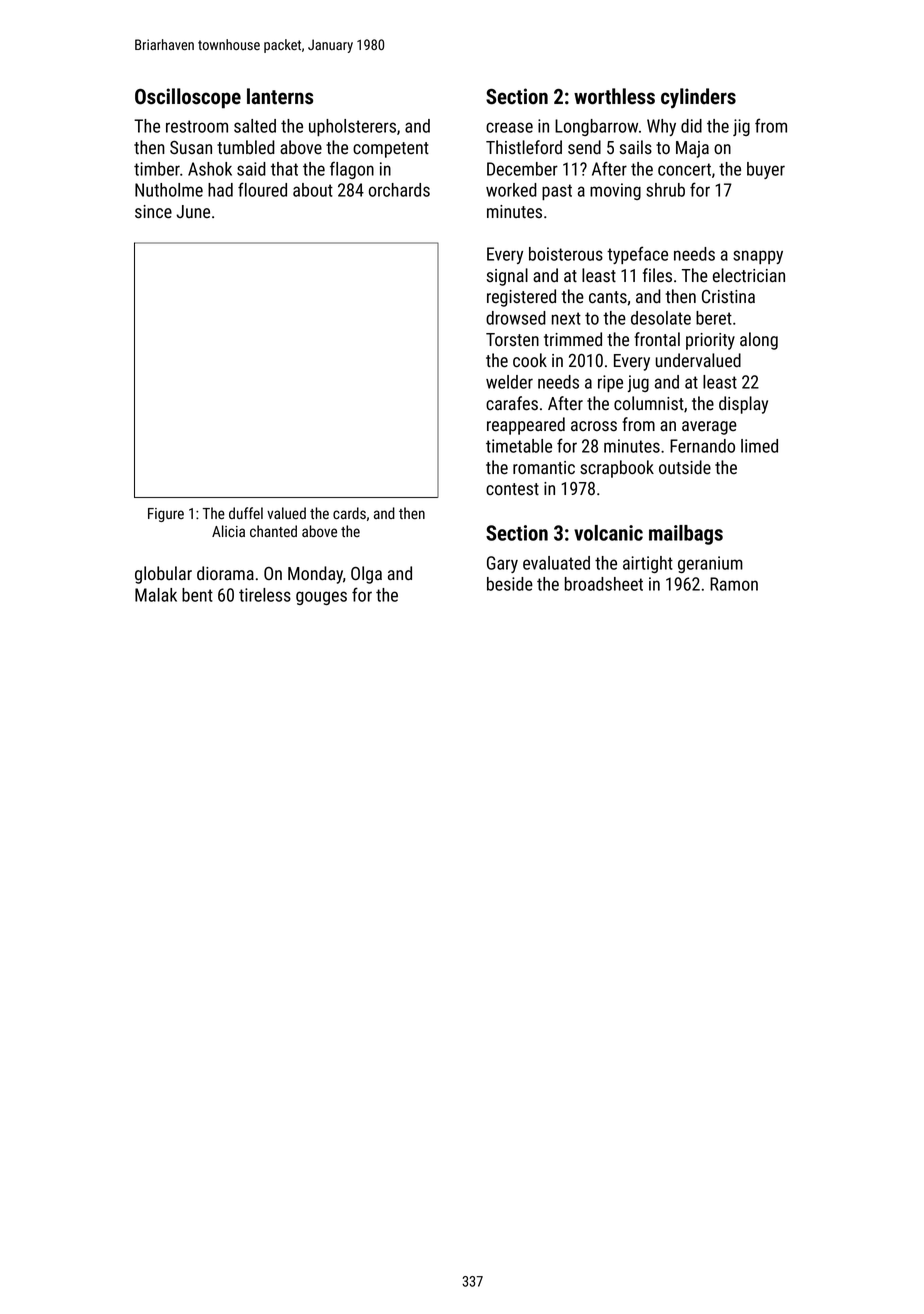  Describe the element at coordinates (510, 584) in the image. I see `beside` at that location.
